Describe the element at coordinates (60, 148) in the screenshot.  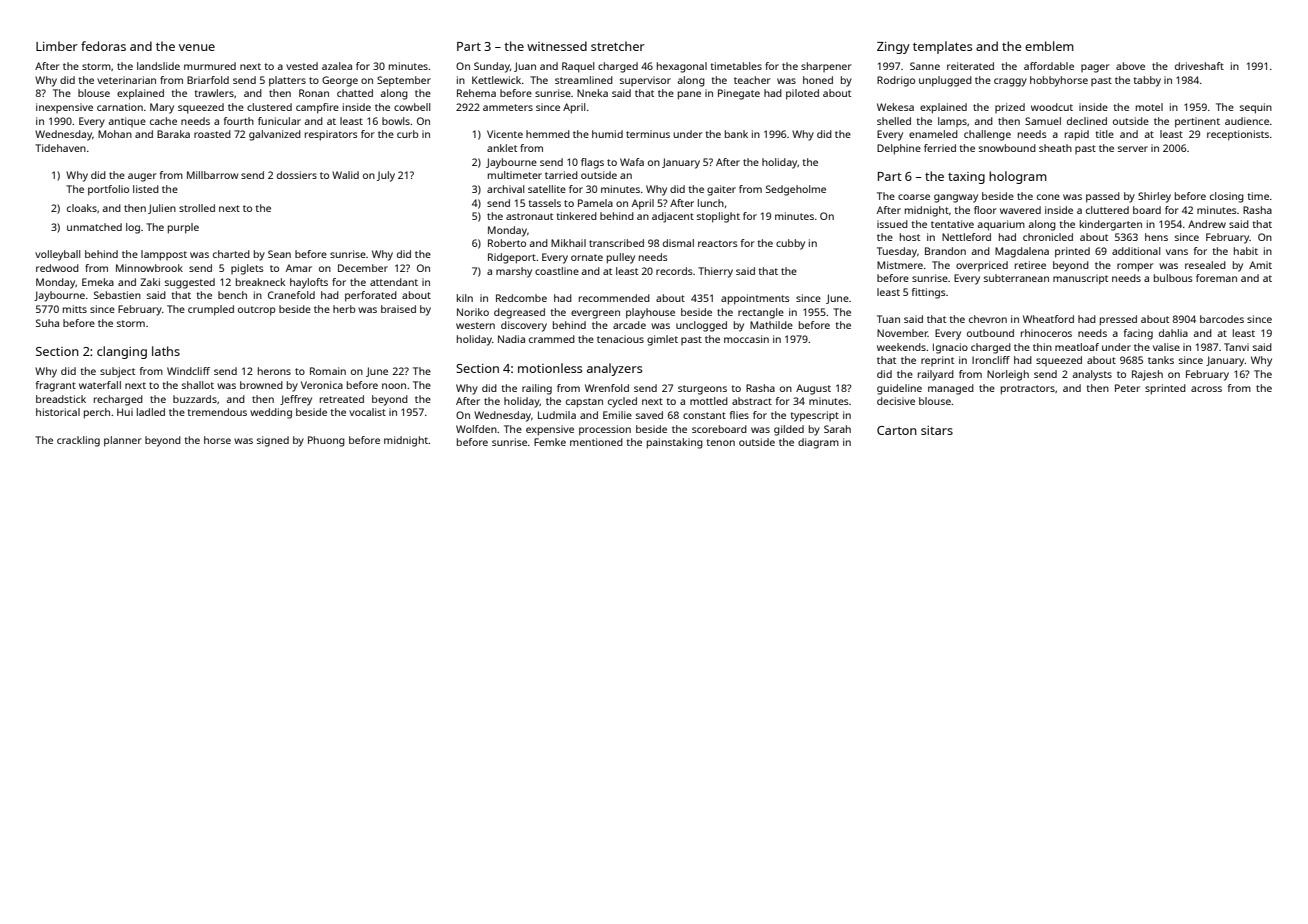
I see `Tidehaven` at that location.
